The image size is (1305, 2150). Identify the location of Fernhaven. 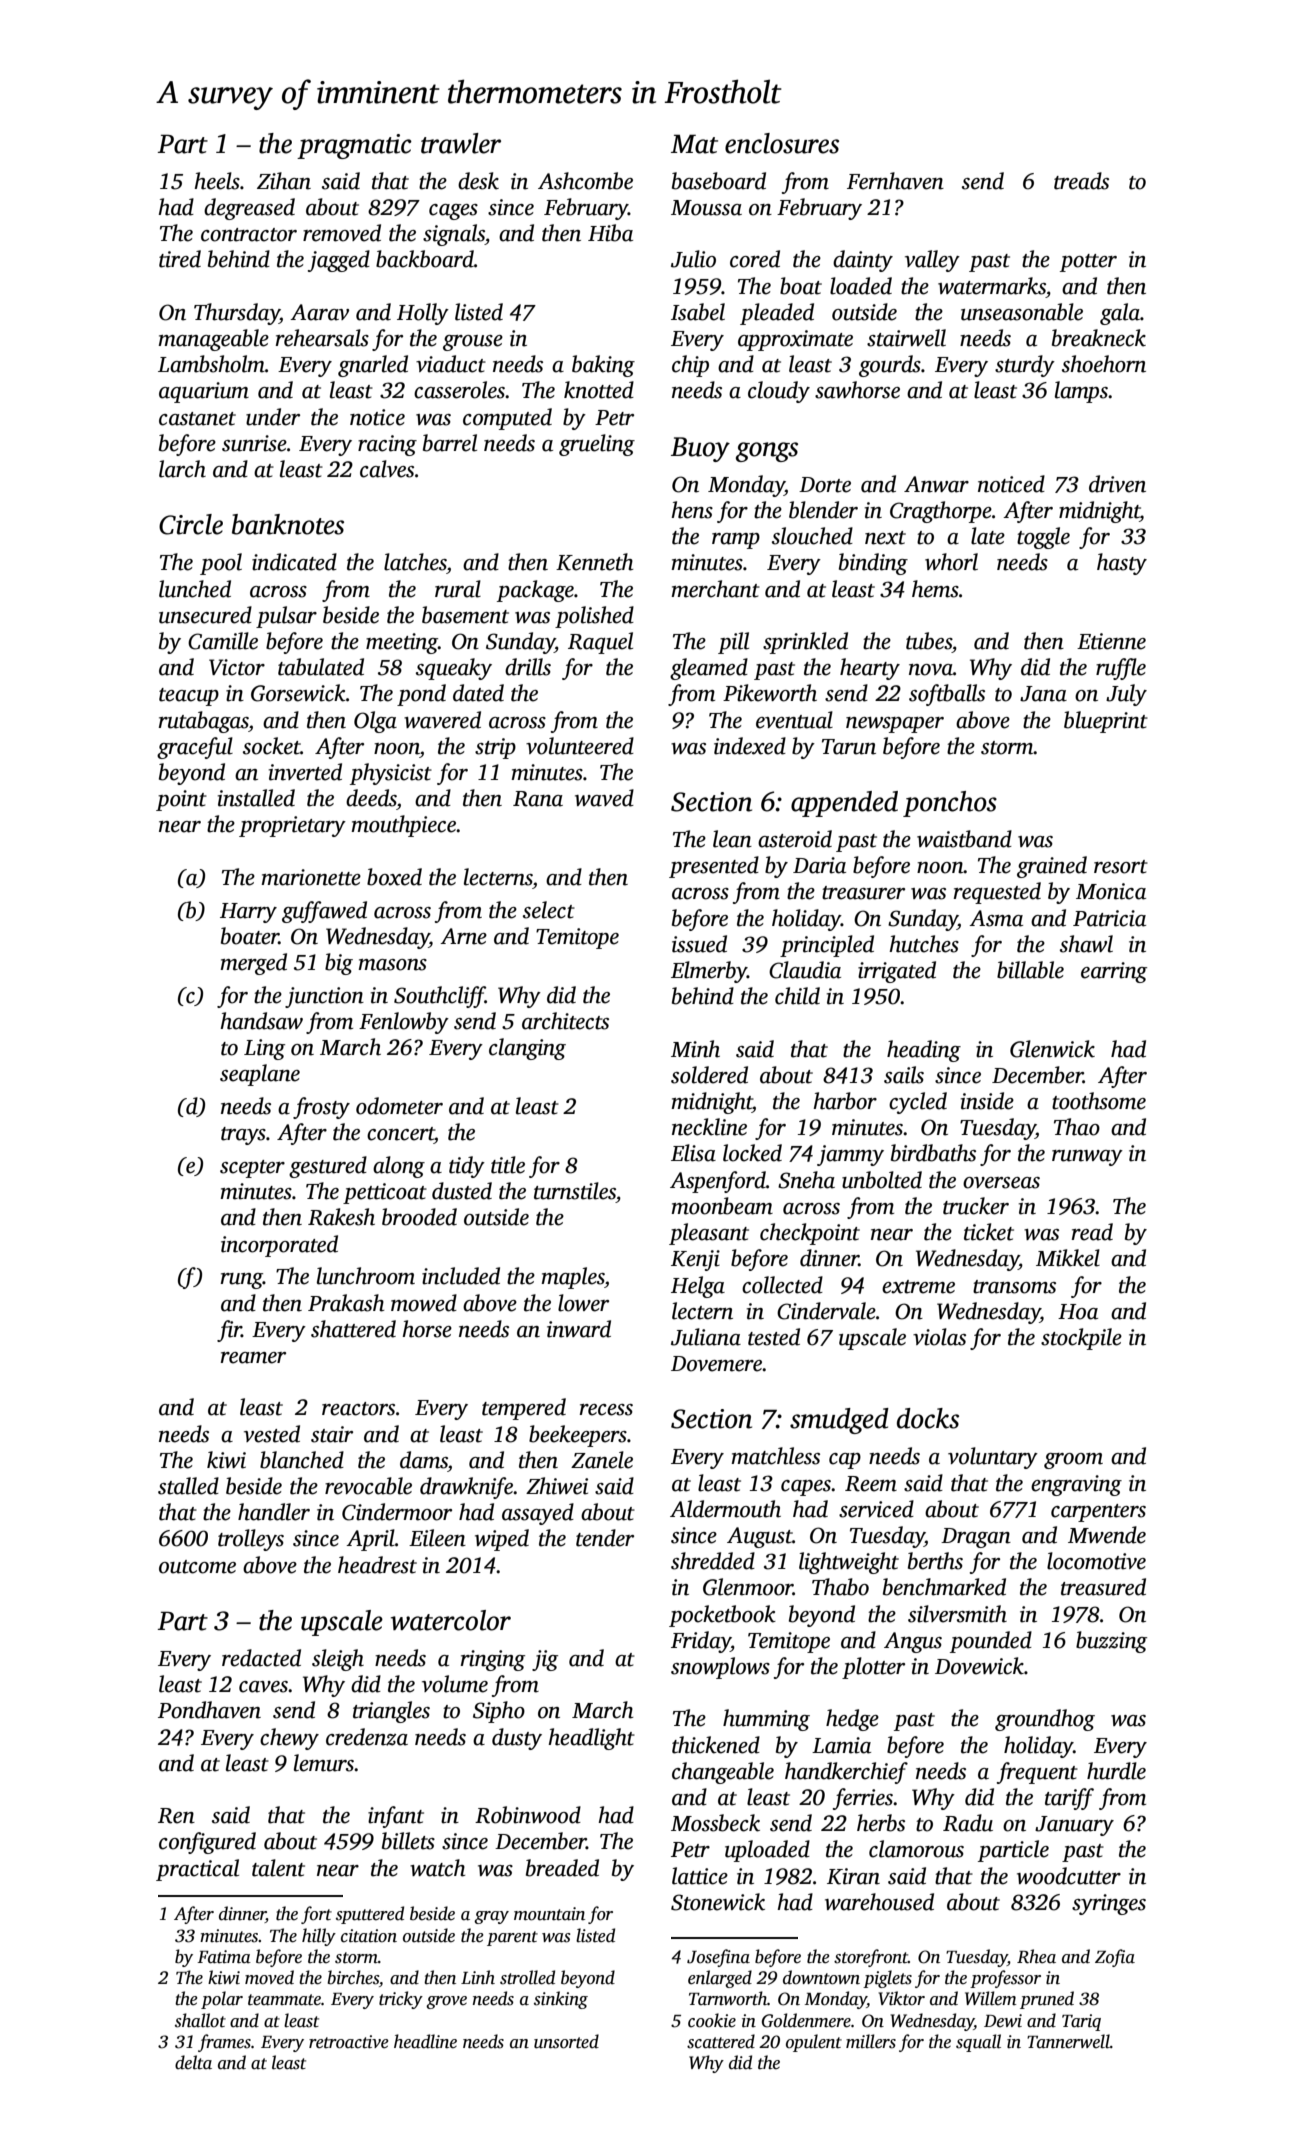
(895, 181).
